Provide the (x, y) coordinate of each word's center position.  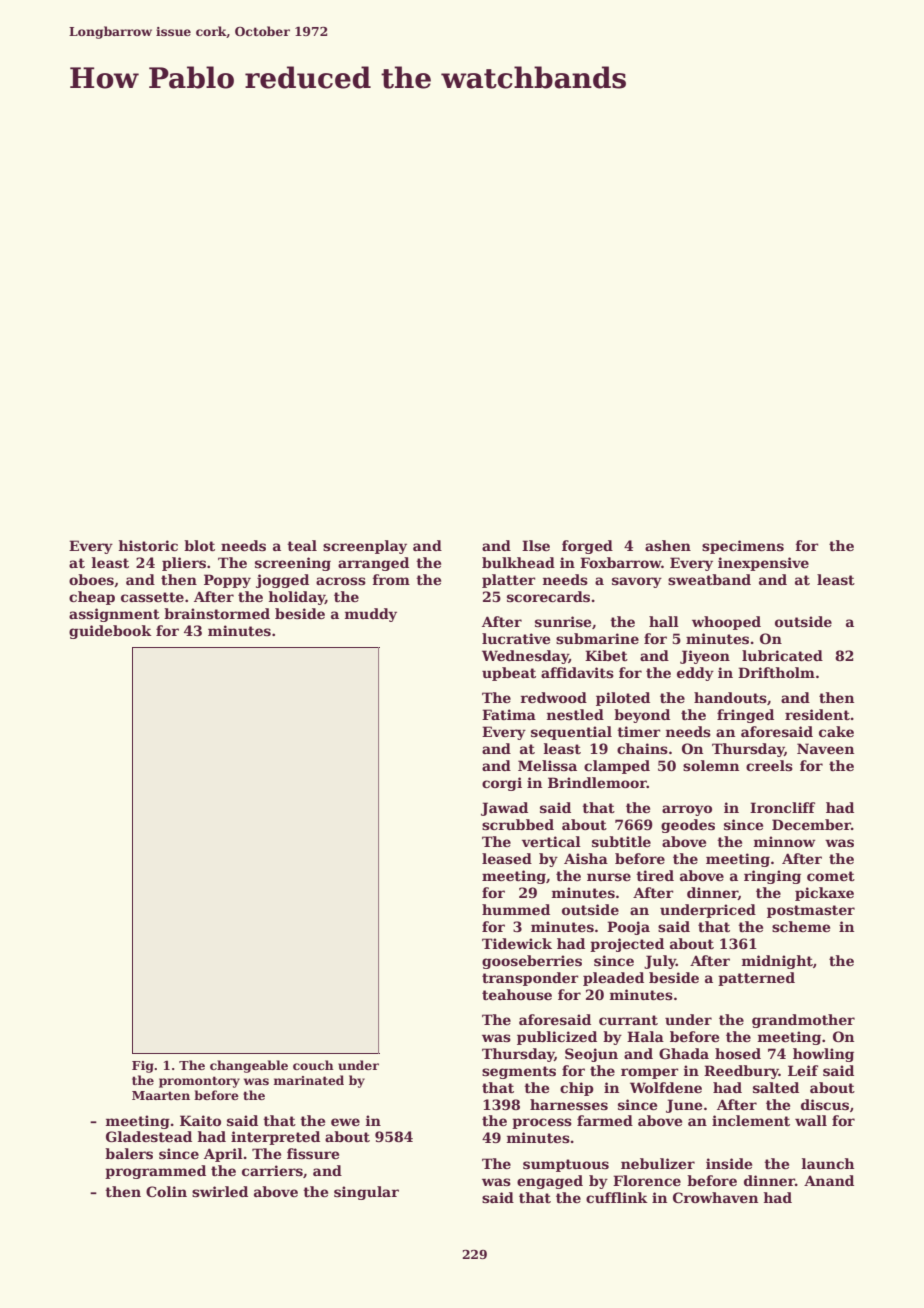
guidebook (110, 632)
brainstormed (217, 613)
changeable (249, 1066)
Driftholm (776, 672)
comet (831, 876)
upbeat (509, 674)
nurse (609, 877)
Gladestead (149, 1136)
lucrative (516, 638)
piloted (623, 699)
